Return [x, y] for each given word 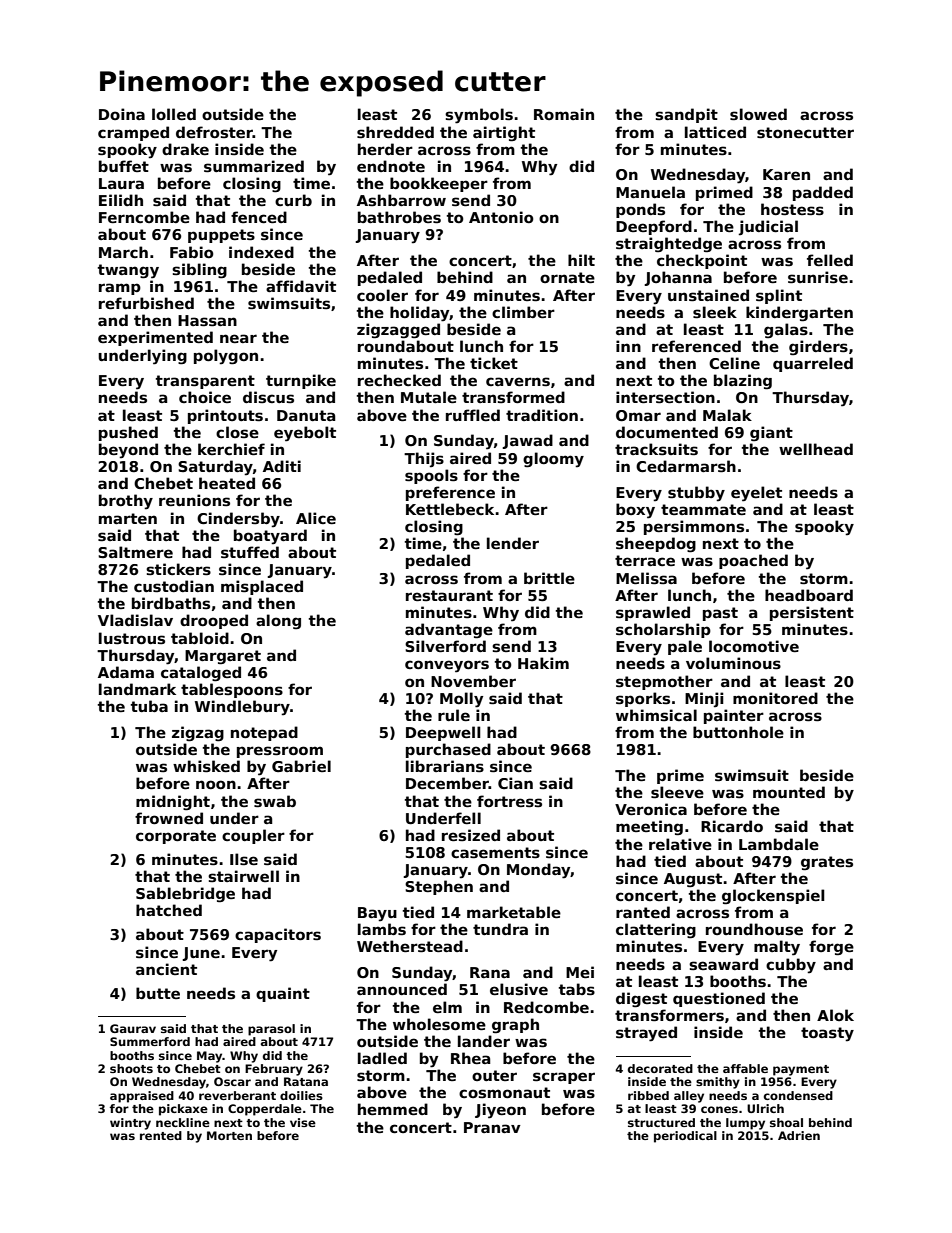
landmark [137, 689]
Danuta [306, 415]
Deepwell [443, 733]
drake [185, 149]
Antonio [501, 217]
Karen [786, 174]
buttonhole [738, 732]
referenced [696, 346]
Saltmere [135, 552]
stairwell [243, 876]
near [238, 338]
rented [161, 1135]
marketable [514, 912]
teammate [703, 509]
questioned [719, 999]
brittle [549, 578]
